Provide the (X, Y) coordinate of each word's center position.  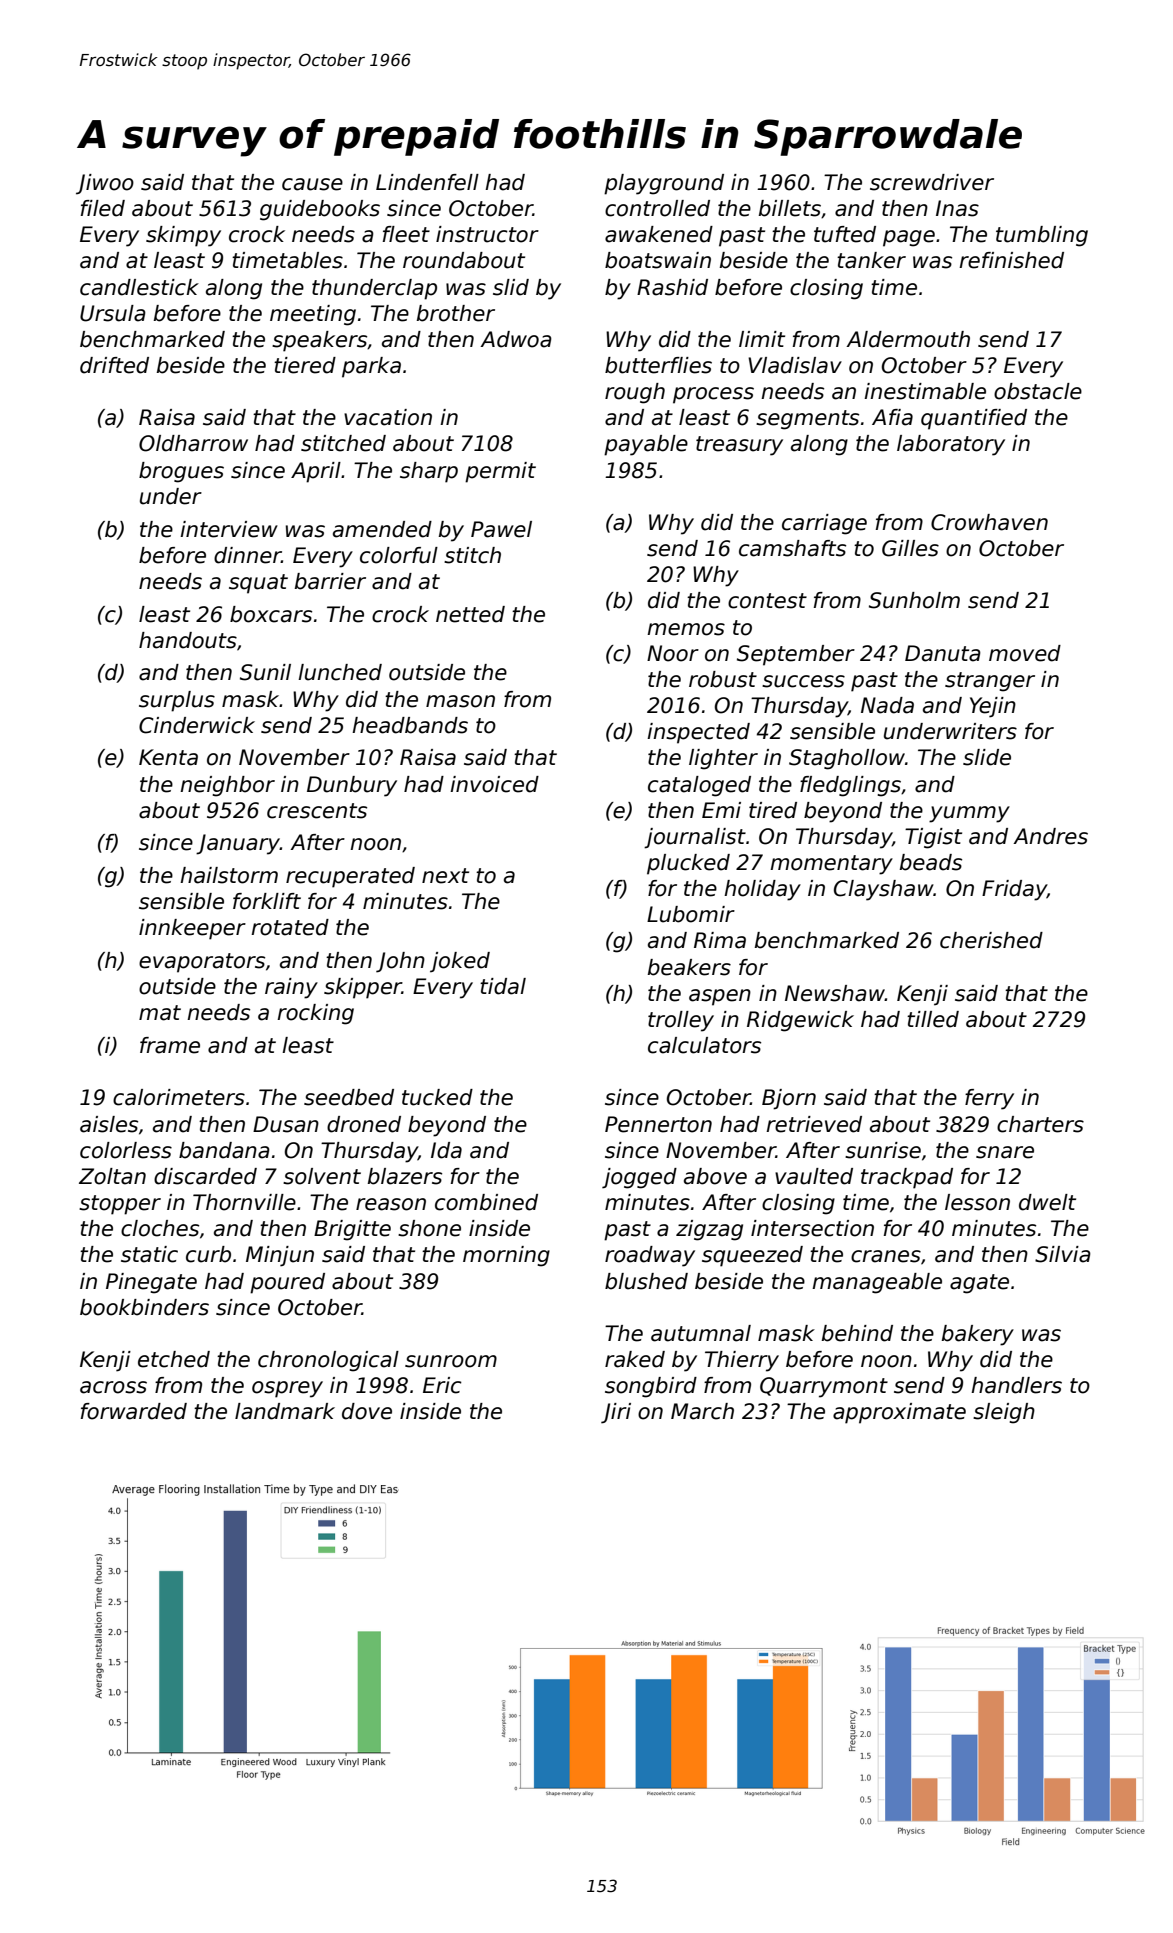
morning (506, 1256)
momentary (831, 865)
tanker (871, 260)
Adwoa (516, 339)
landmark (285, 1411)
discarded (205, 1176)
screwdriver (932, 182)
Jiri (616, 1413)
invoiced (494, 784)
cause (312, 184)
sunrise (883, 1150)
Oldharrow (193, 443)
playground (664, 184)
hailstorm (229, 875)
